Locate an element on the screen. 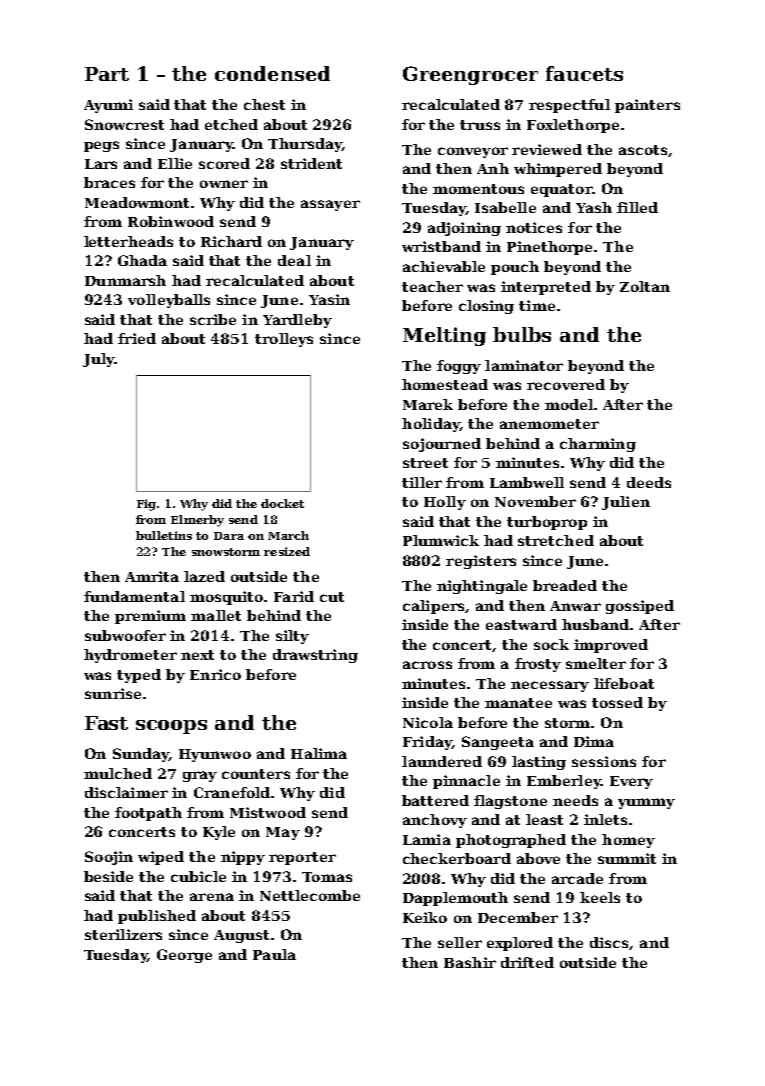 The height and width of the screenshot is (1086, 765). Part is located at coordinates (107, 74).
